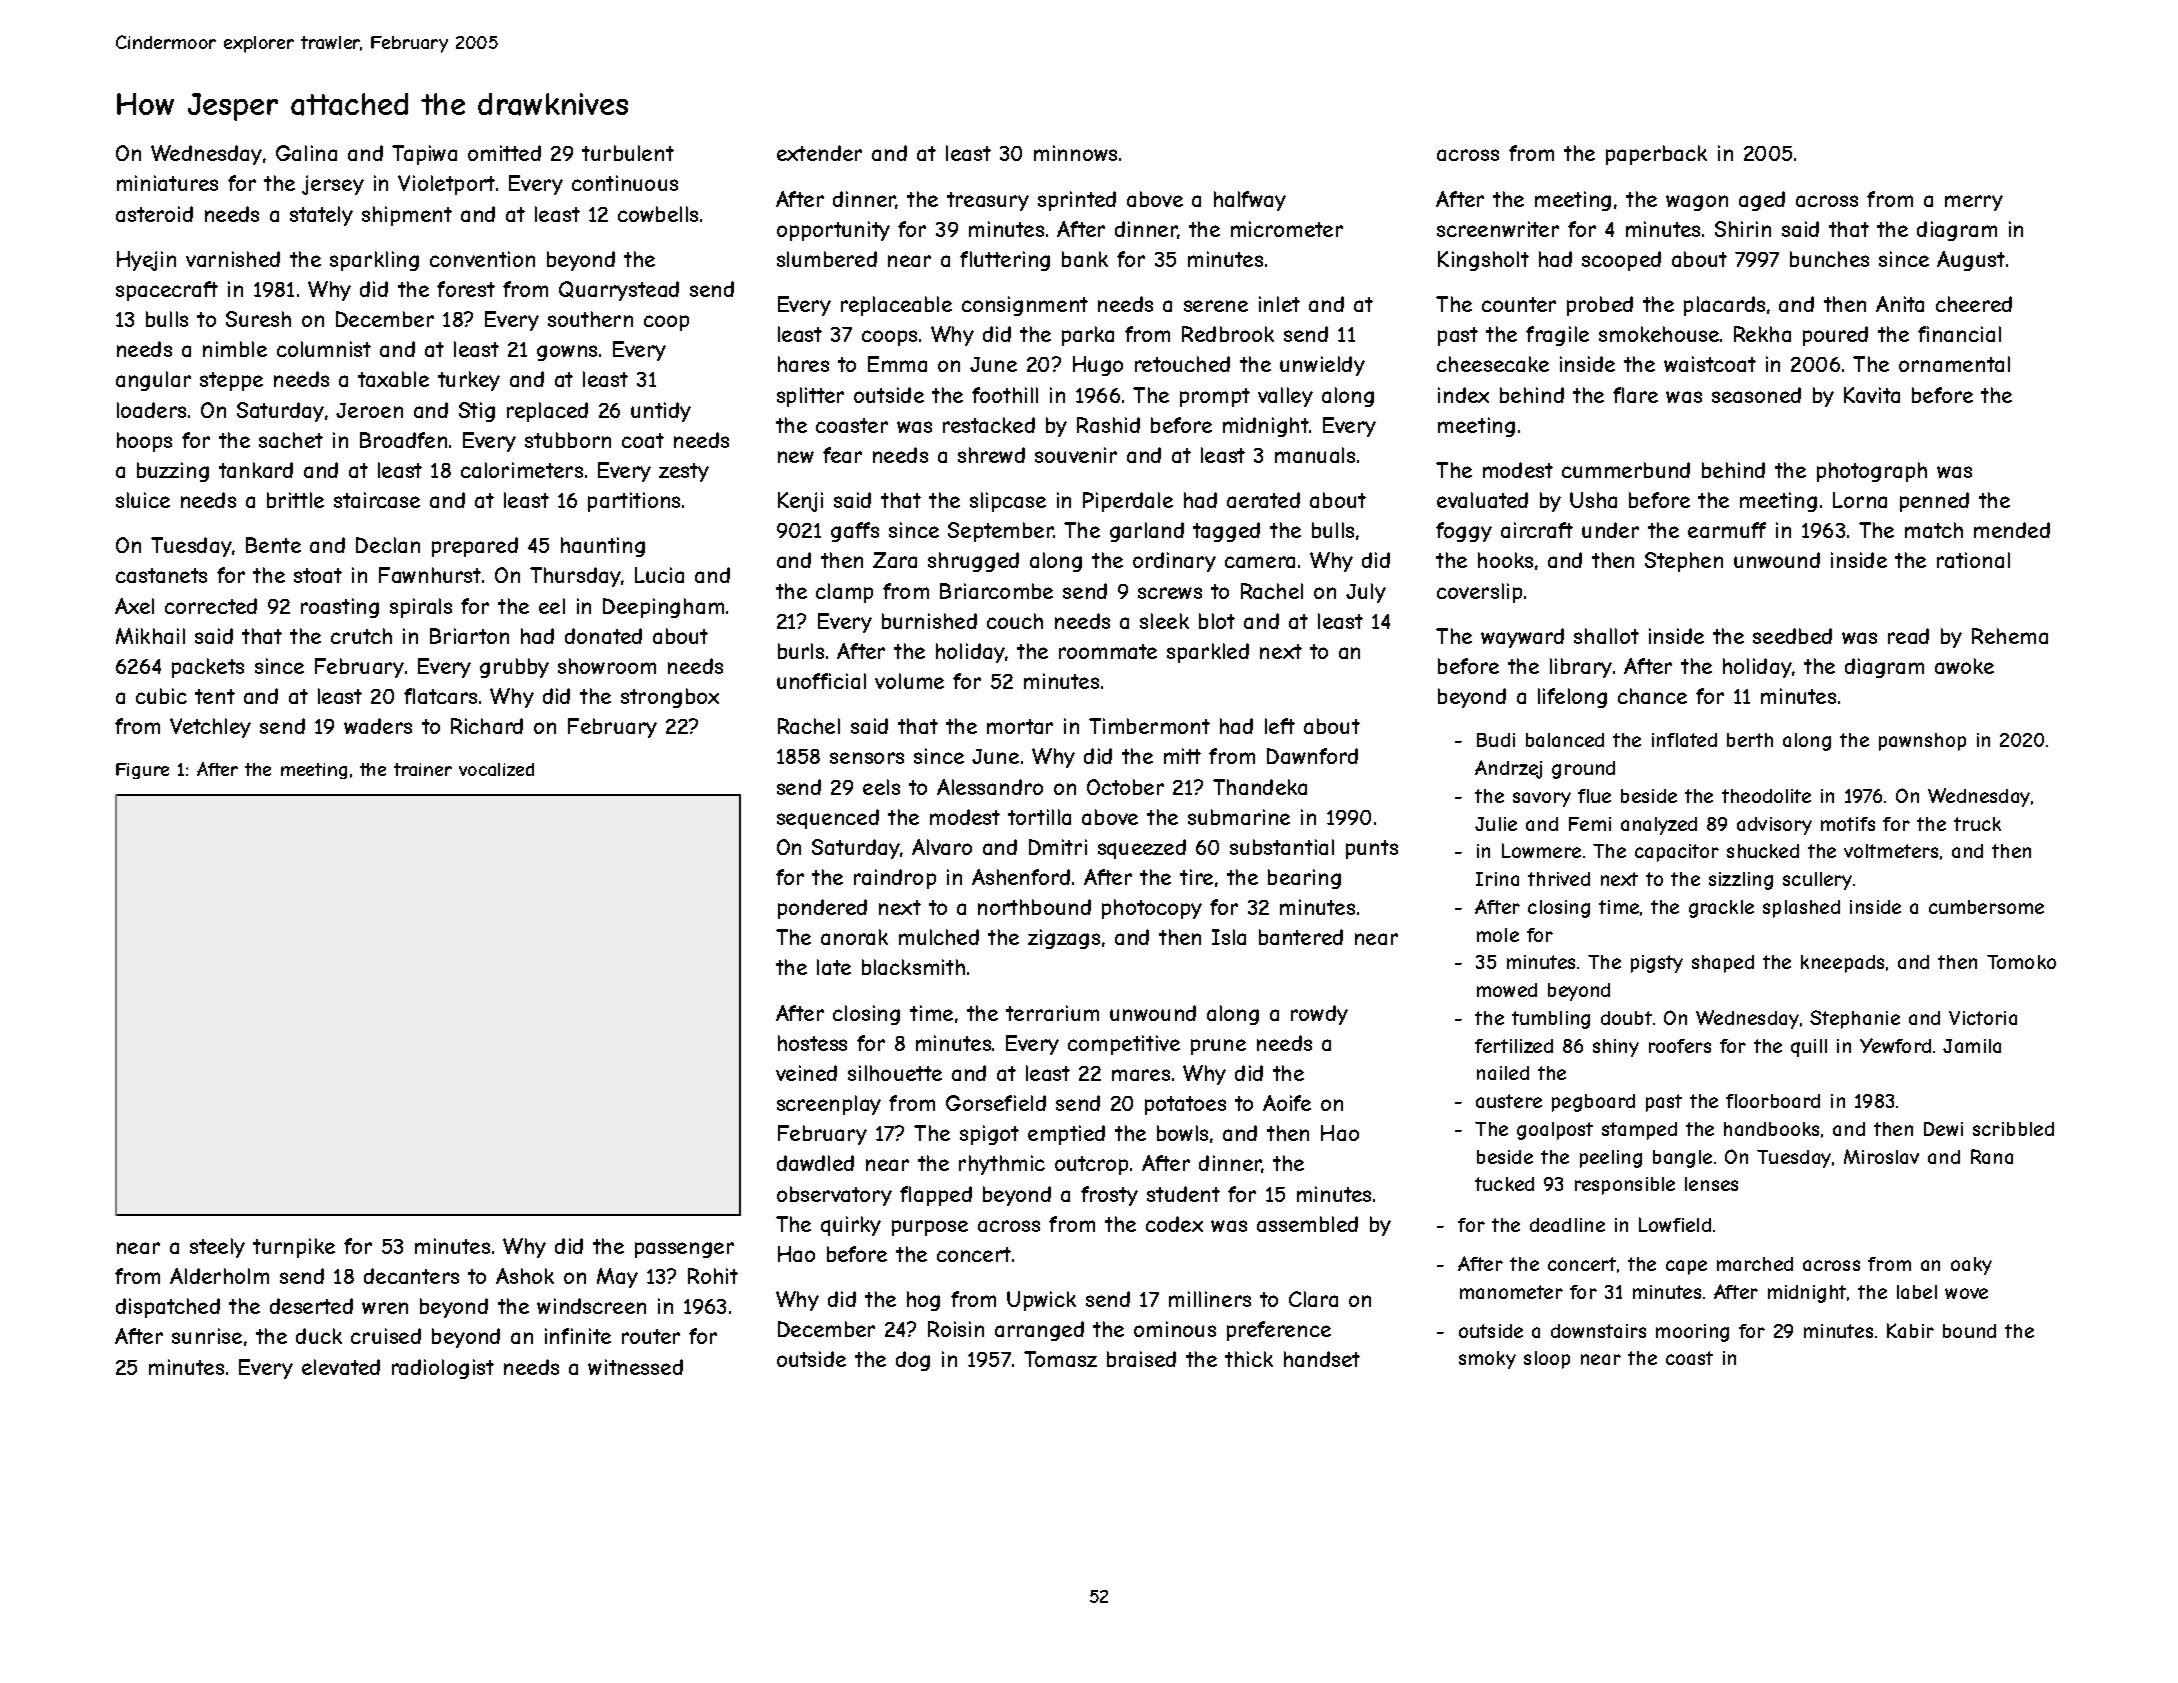 Image resolution: width=2178 pixels, height=1683 pixels. Describe the element at coordinates (207, 1336) in the page. I see `sunrise` at that location.
